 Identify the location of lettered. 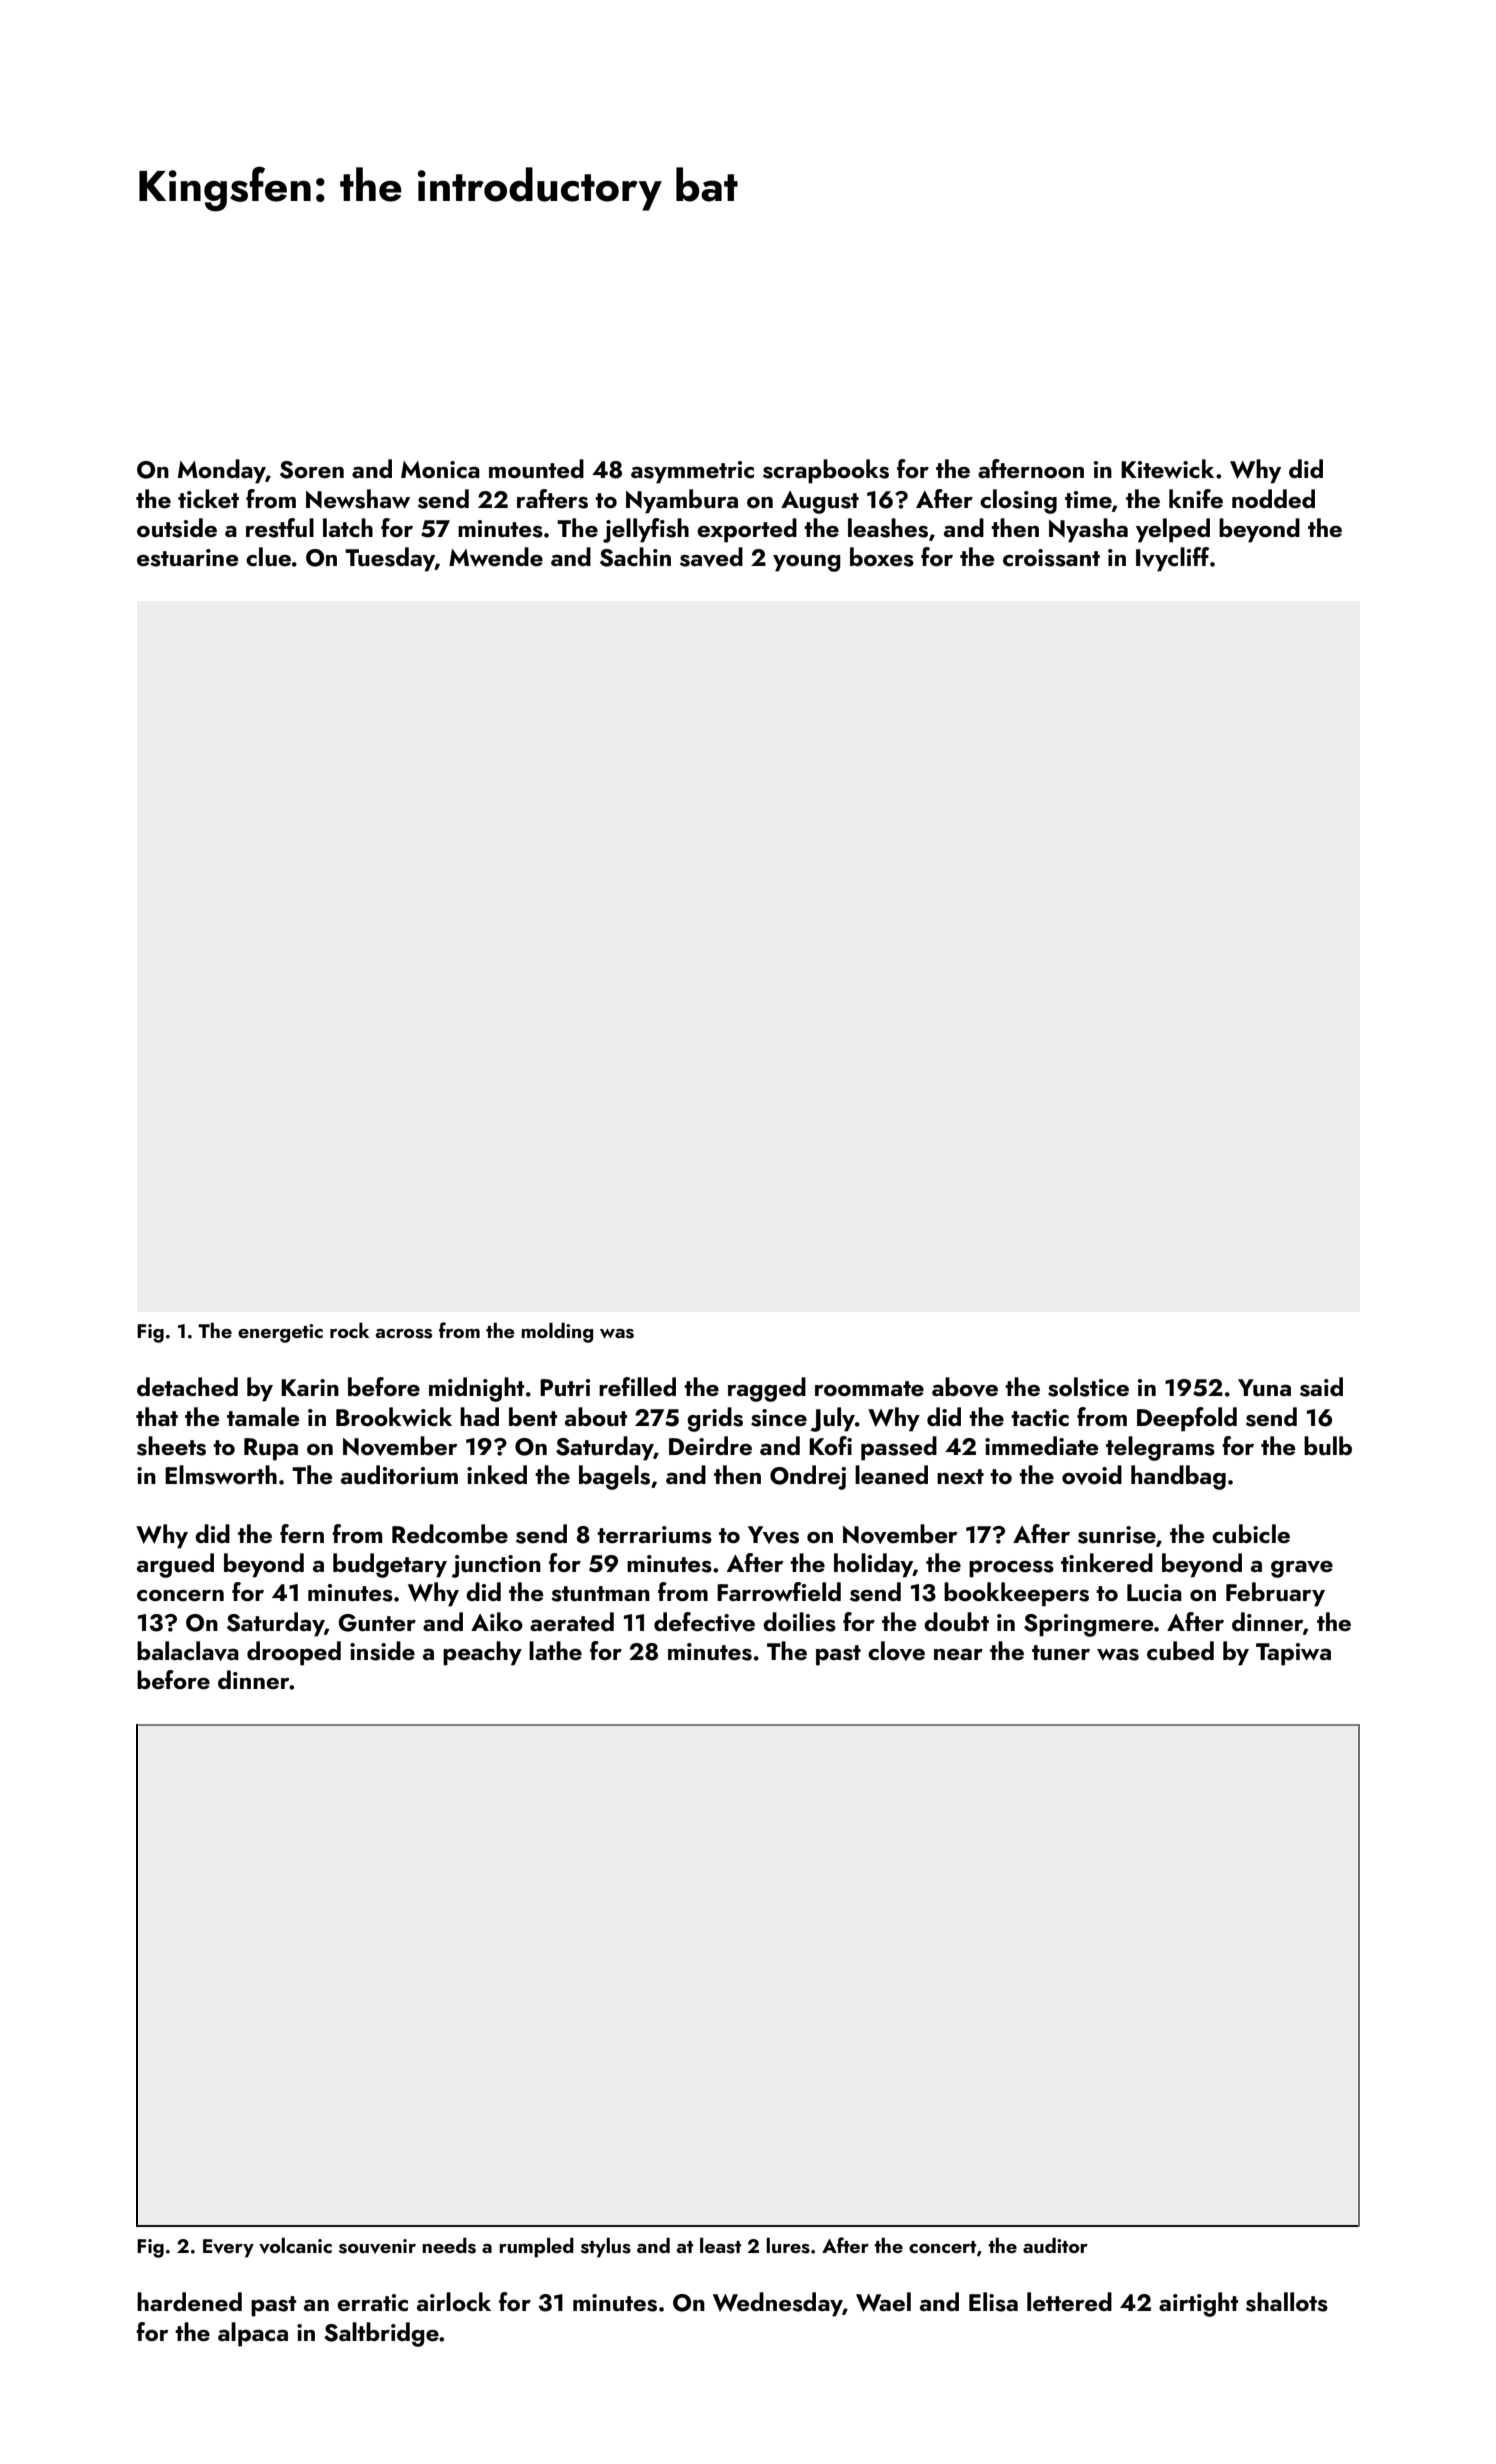
(1069, 2301).
